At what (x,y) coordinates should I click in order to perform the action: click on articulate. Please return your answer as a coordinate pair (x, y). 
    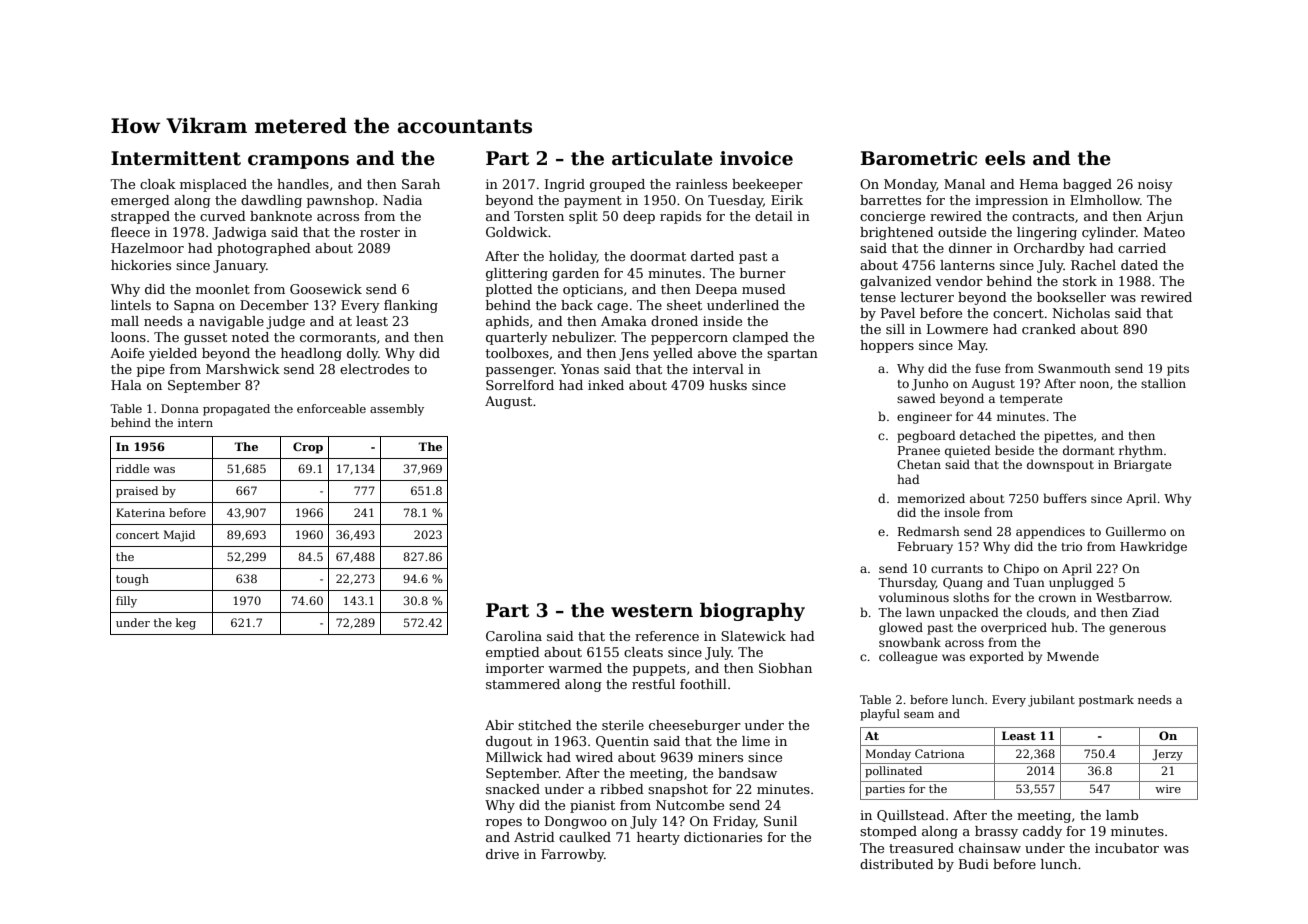
    Looking at the image, I should click on (662, 158).
